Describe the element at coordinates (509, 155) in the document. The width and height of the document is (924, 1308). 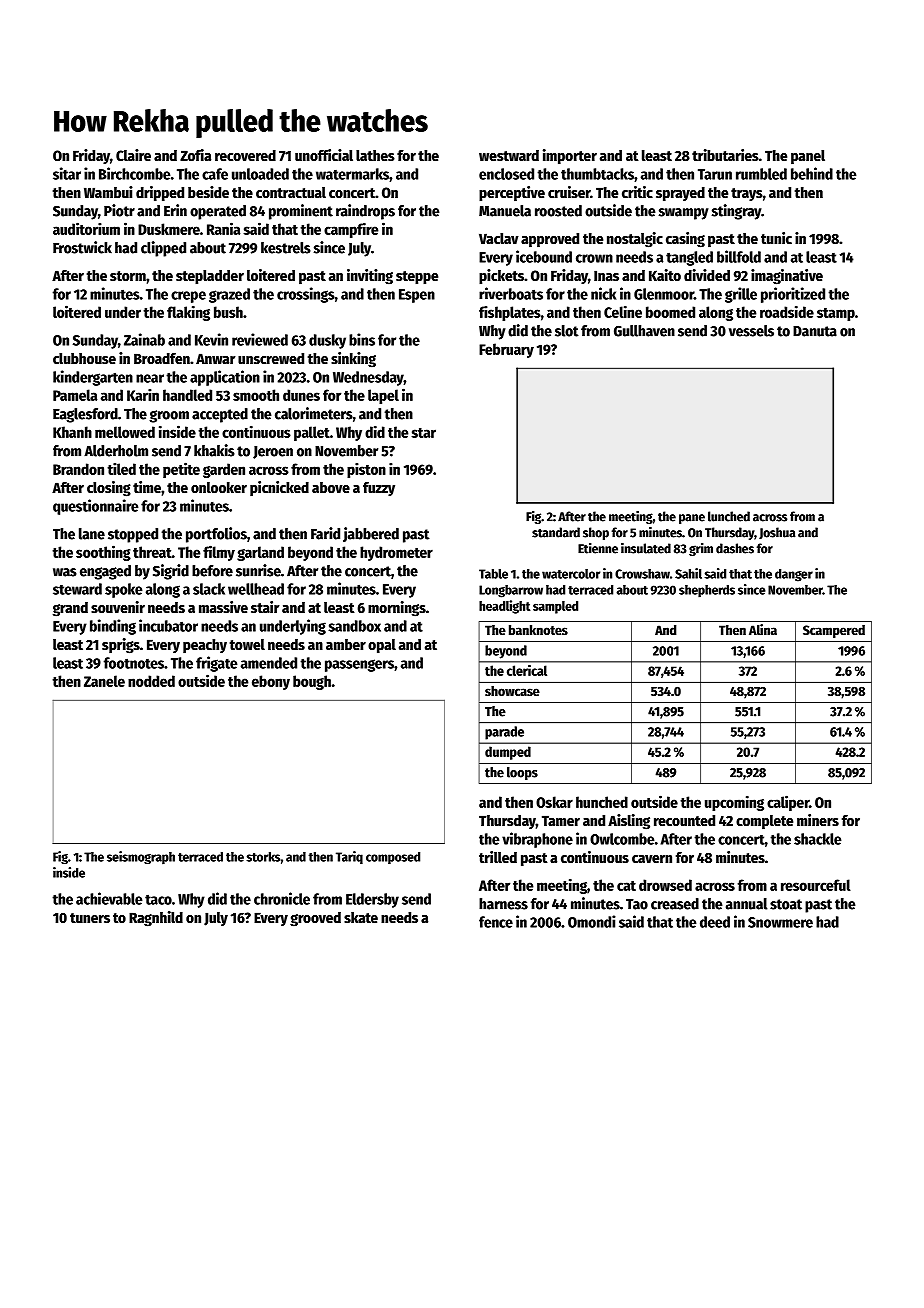
I see `westward` at that location.
